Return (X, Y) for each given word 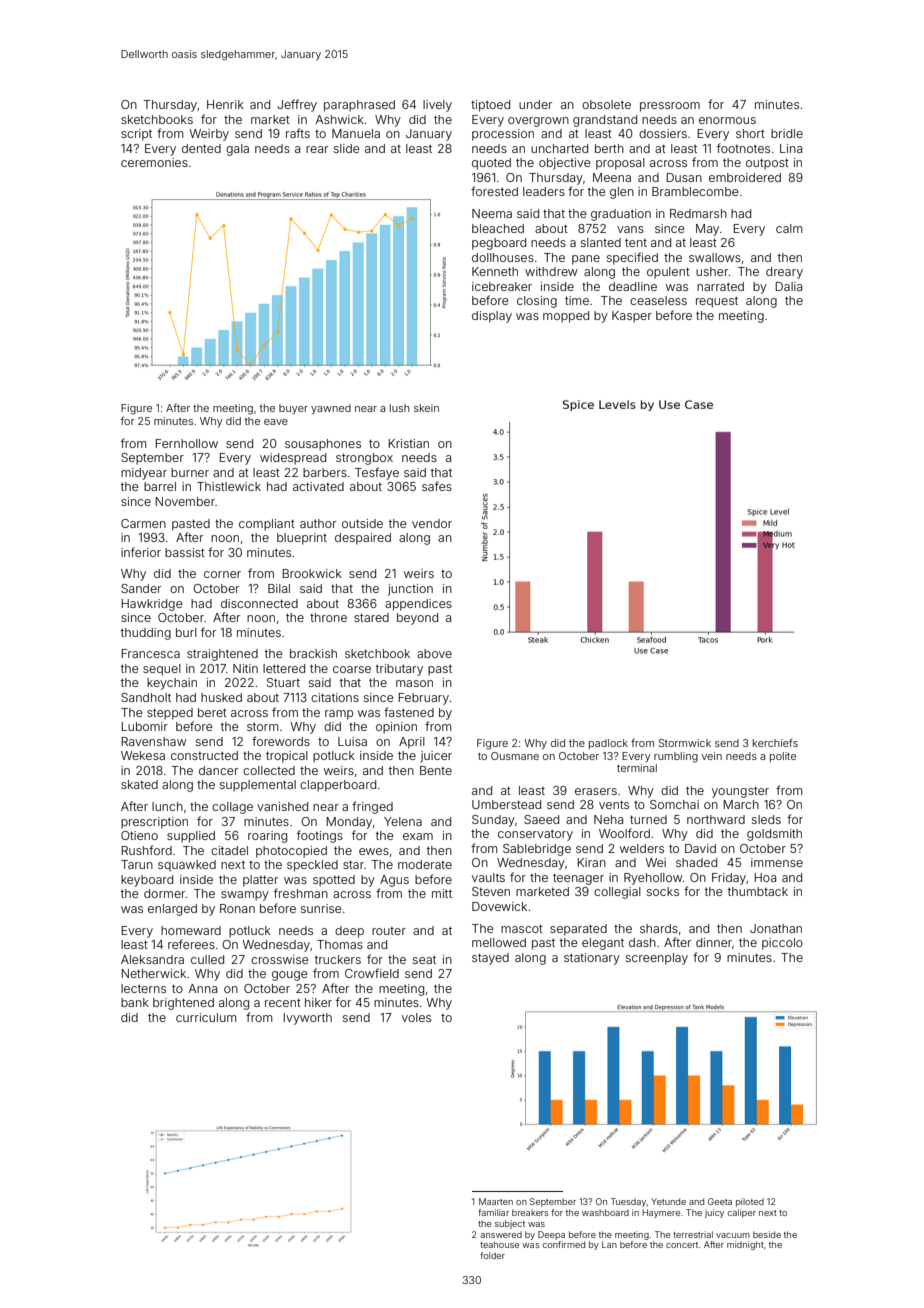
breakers (530, 1212)
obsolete (606, 104)
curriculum (206, 1017)
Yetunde (668, 1201)
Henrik (225, 104)
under (535, 104)
